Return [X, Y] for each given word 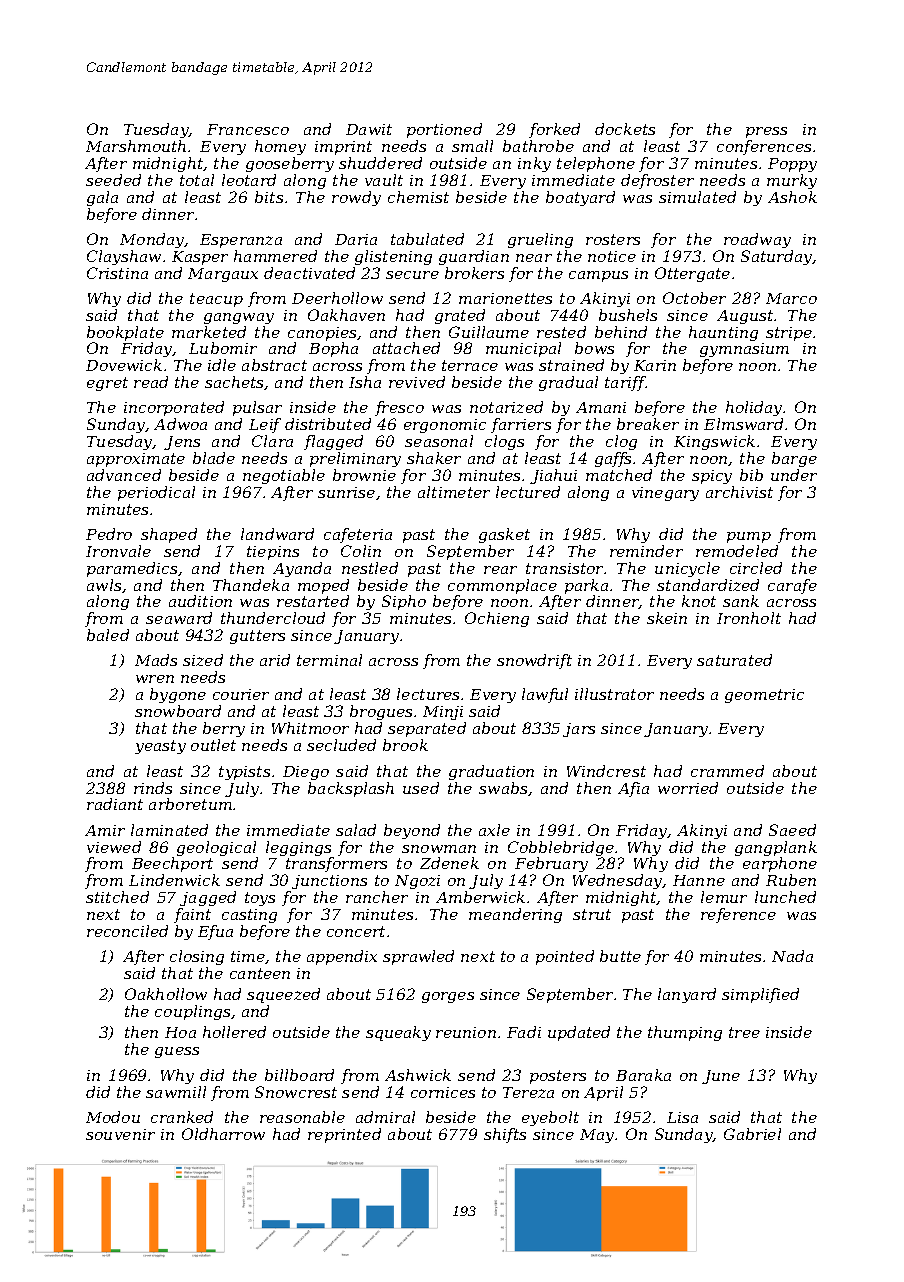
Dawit [369, 129]
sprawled [418, 957]
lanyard [687, 995]
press [766, 132]
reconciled [127, 931]
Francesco [248, 129]
